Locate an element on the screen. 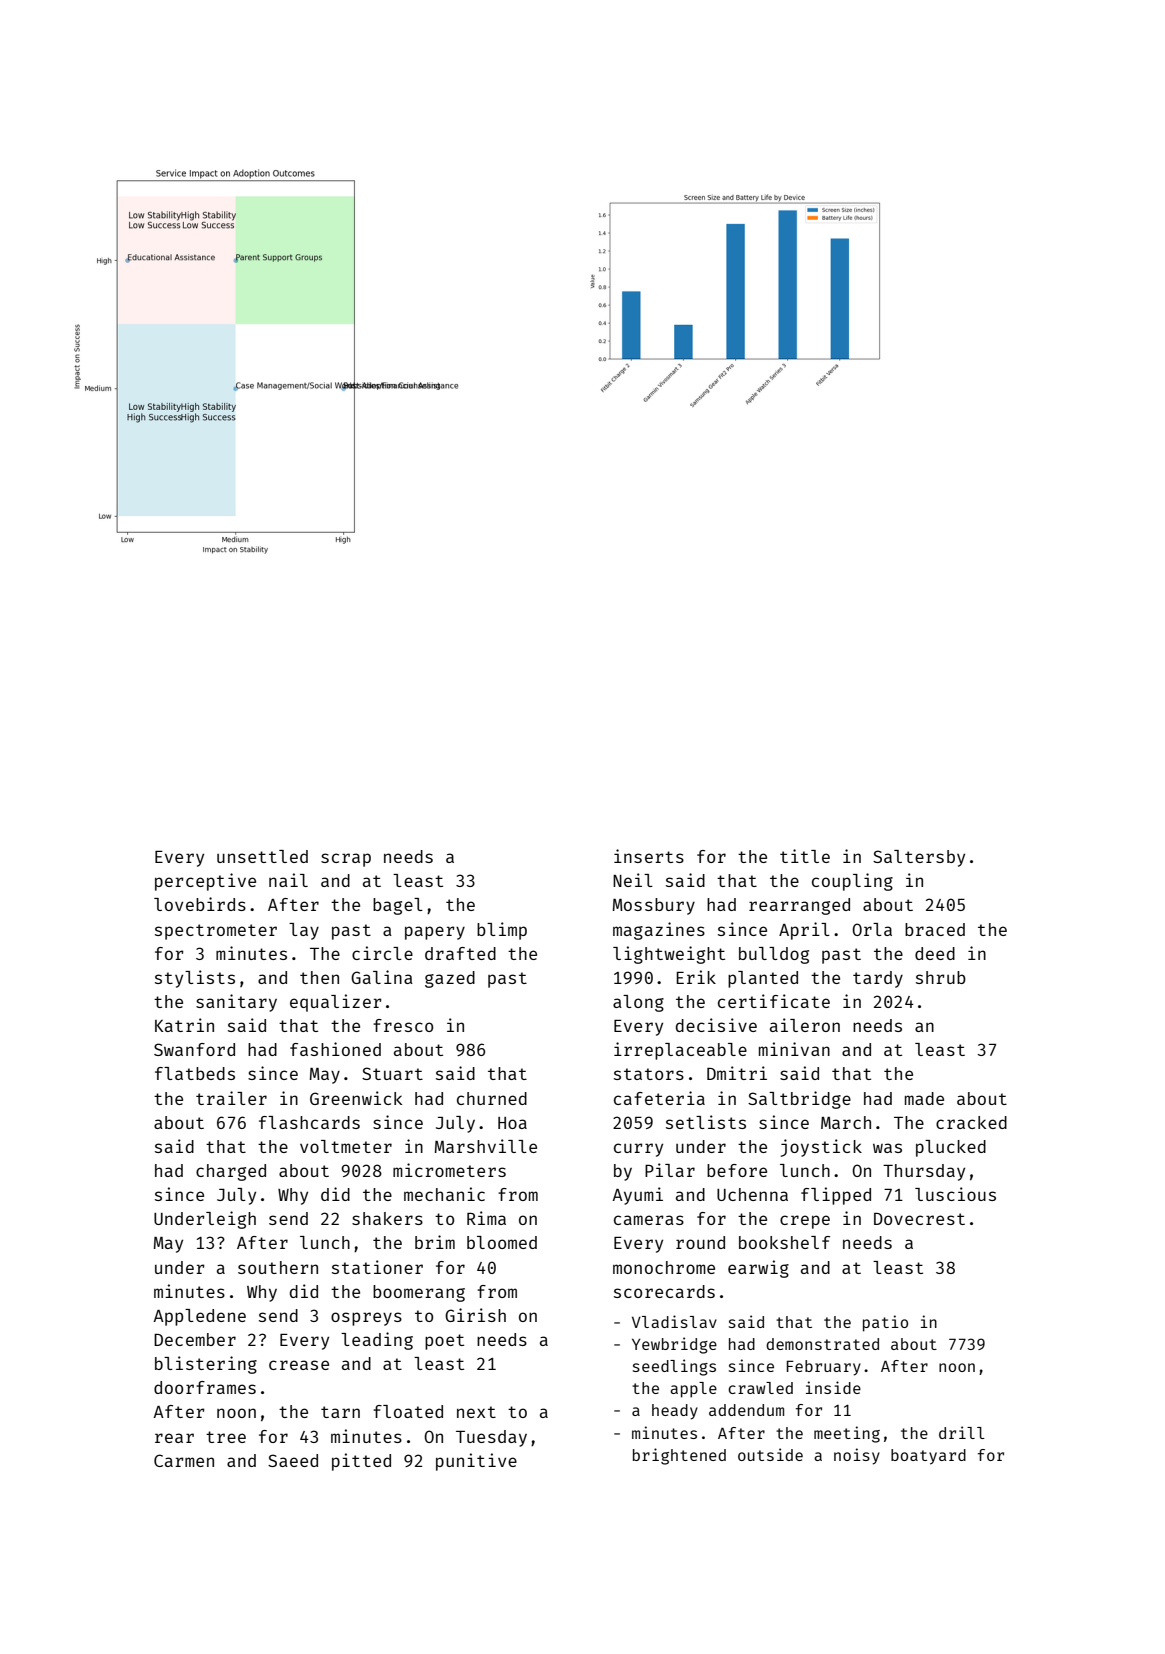 Image resolution: width=1165 pixels, height=1654 pixels. southern is located at coordinates (278, 1267).
